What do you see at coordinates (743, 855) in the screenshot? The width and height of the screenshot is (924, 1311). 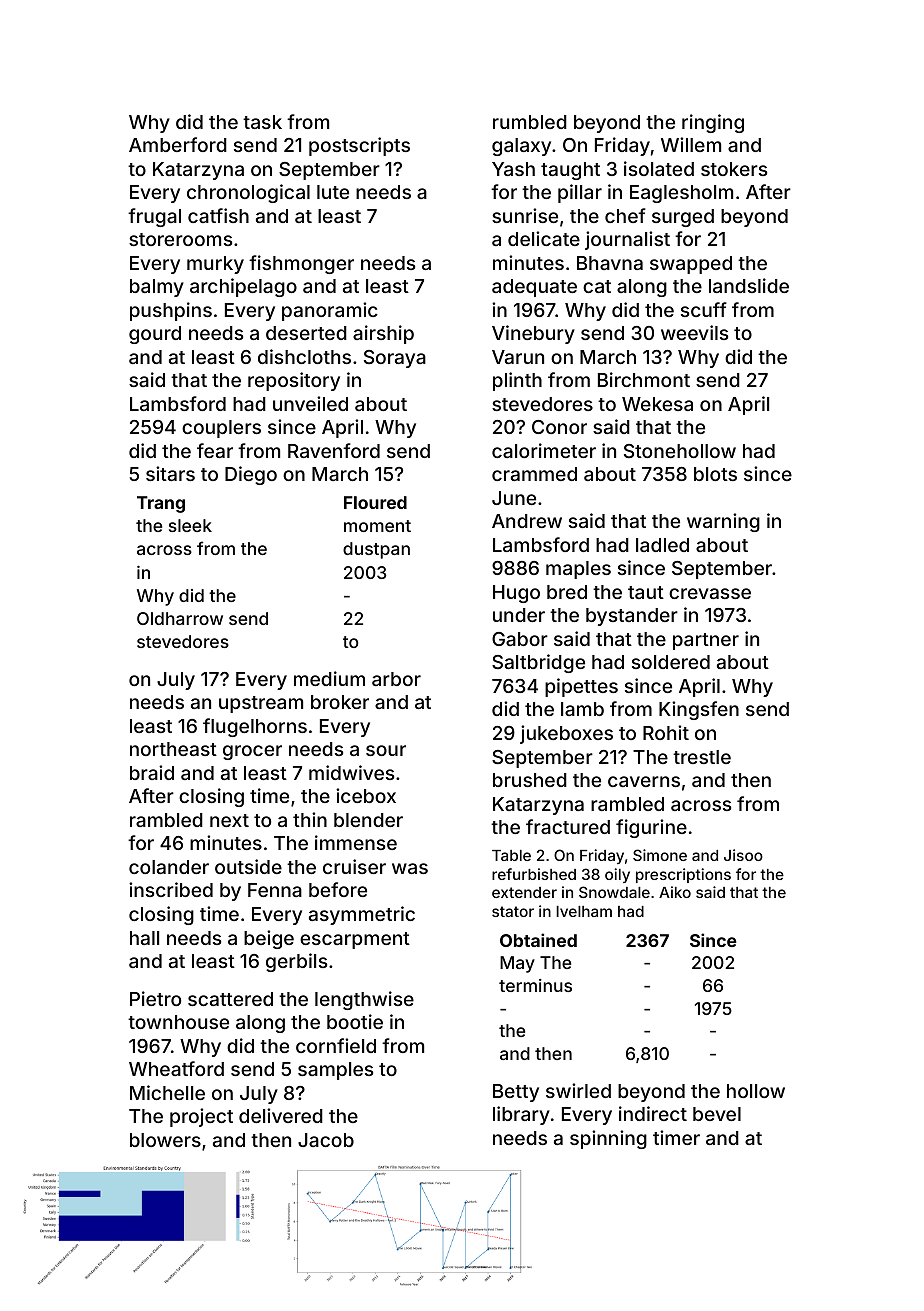 I see `Jisoo` at bounding box center [743, 855].
